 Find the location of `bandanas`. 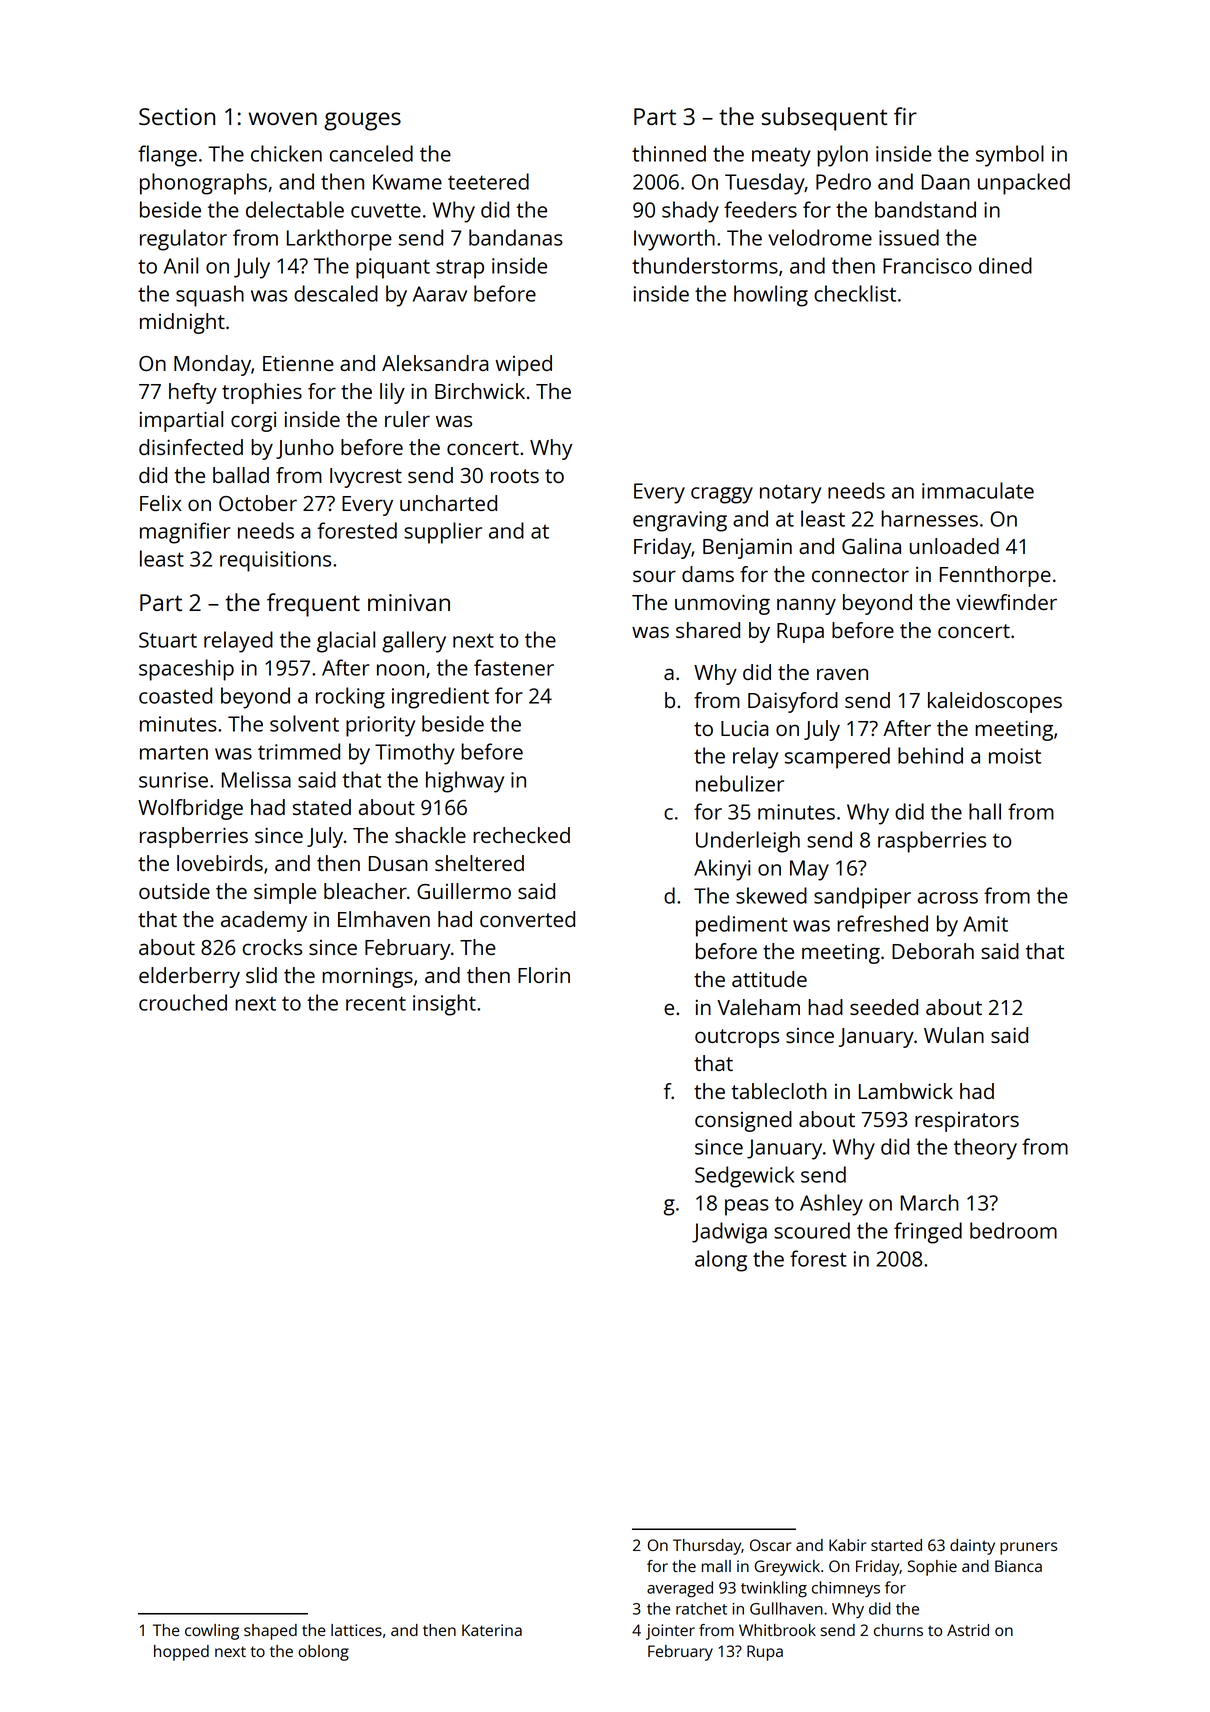

bandanas is located at coordinates (516, 237).
